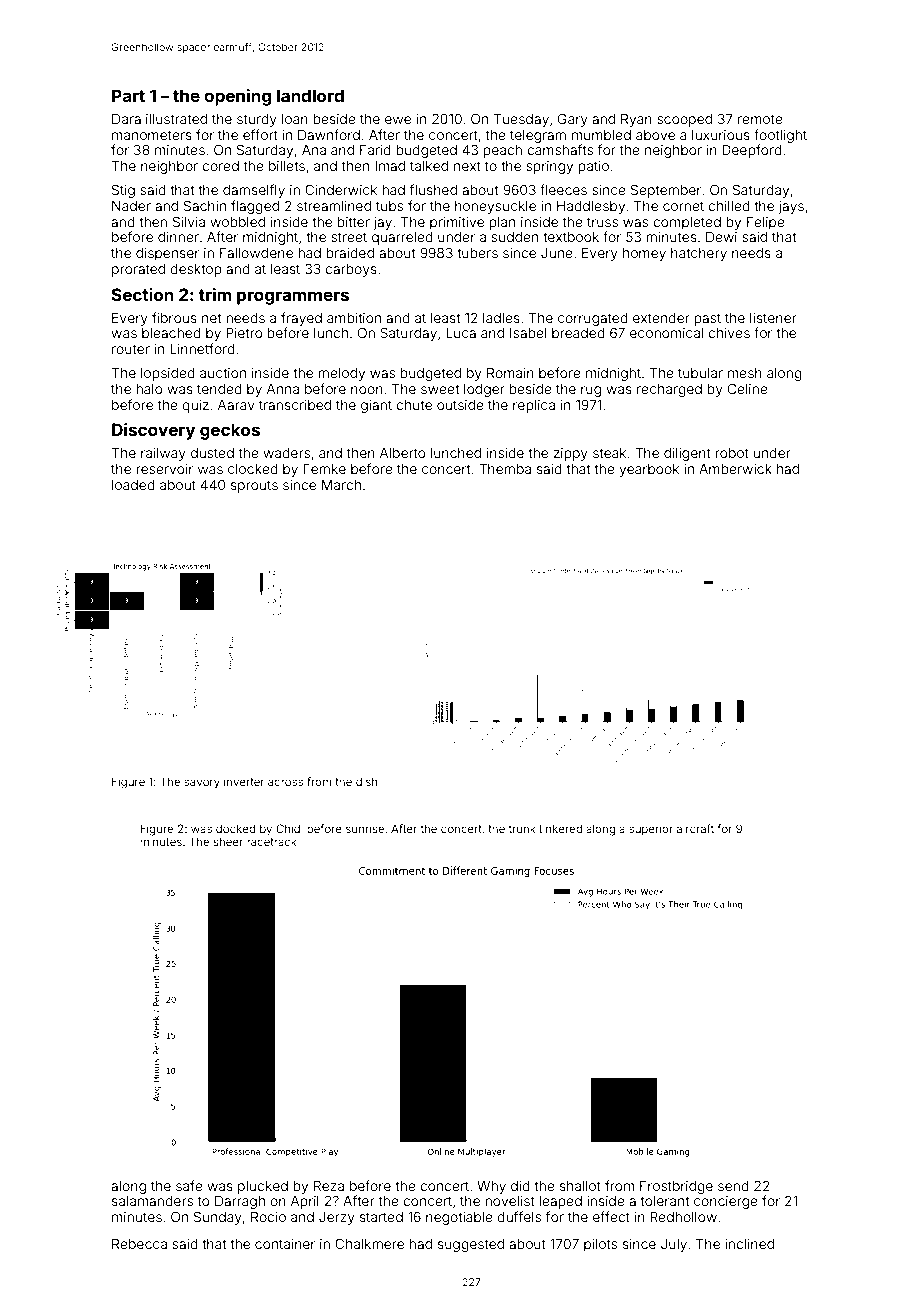  Describe the element at coordinates (580, 1186) in the screenshot. I see `shallot` at that location.
